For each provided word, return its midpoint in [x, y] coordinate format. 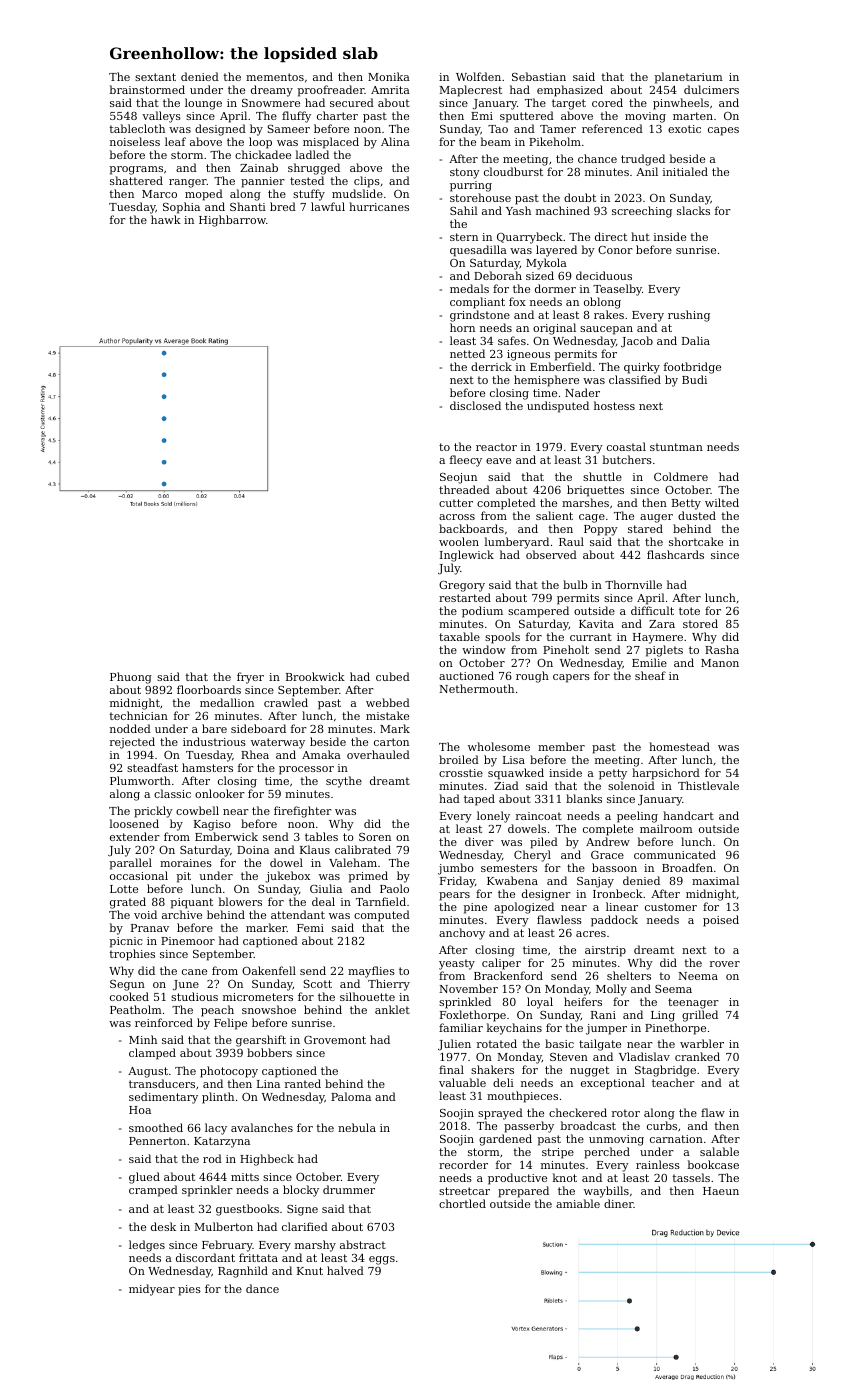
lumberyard [517, 543]
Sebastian [539, 76]
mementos [275, 77]
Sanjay [595, 882]
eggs [382, 1260]
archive [182, 914]
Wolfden [478, 76]
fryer [250, 678]
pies [189, 1290]
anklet [392, 1009]
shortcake [696, 541]
